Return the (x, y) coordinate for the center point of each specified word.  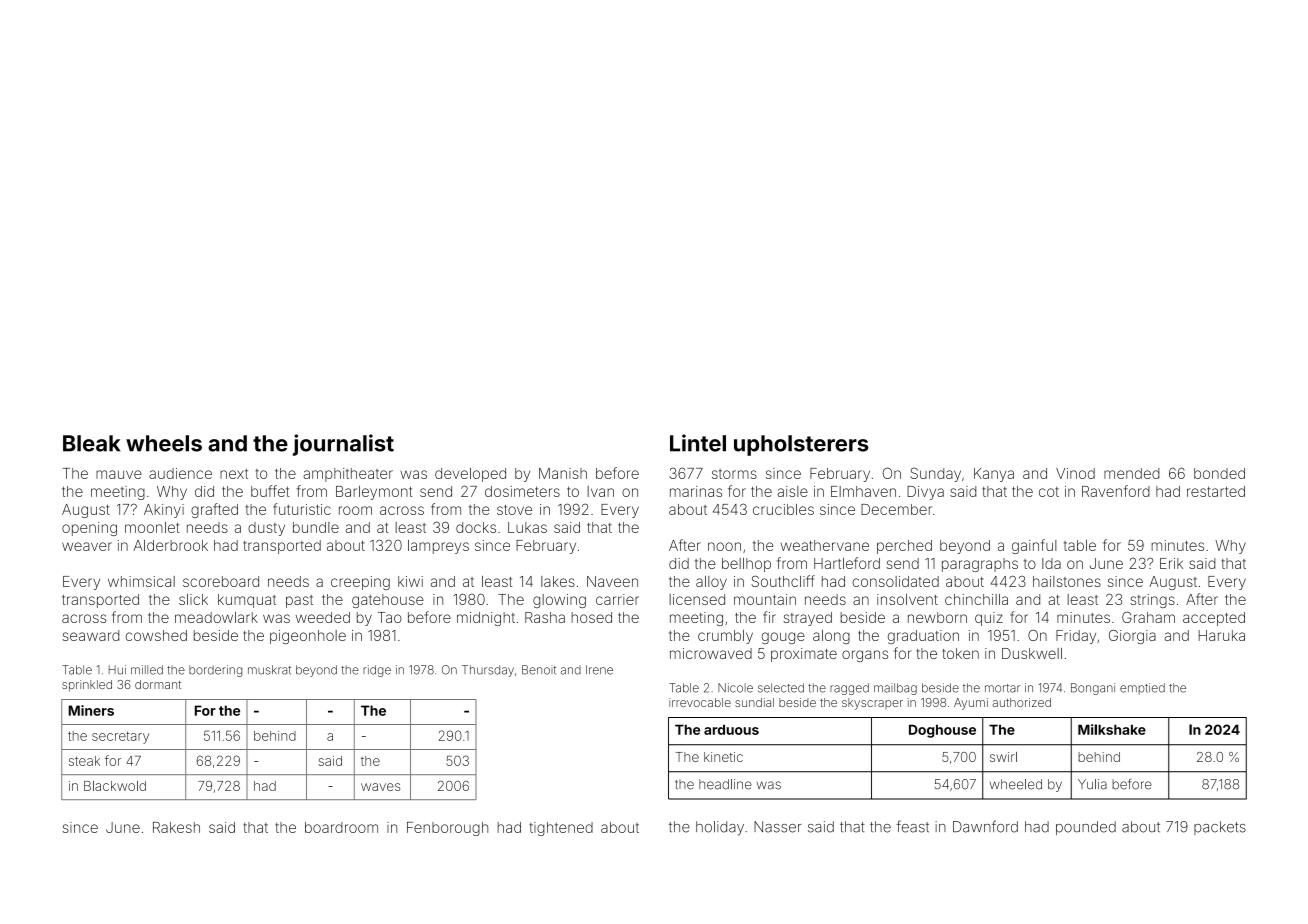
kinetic (723, 757)
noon (724, 546)
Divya (925, 493)
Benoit (539, 670)
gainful (1034, 546)
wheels (164, 443)
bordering (215, 671)
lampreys (438, 547)
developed (470, 475)
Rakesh (176, 827)
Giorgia (1132, 637)
